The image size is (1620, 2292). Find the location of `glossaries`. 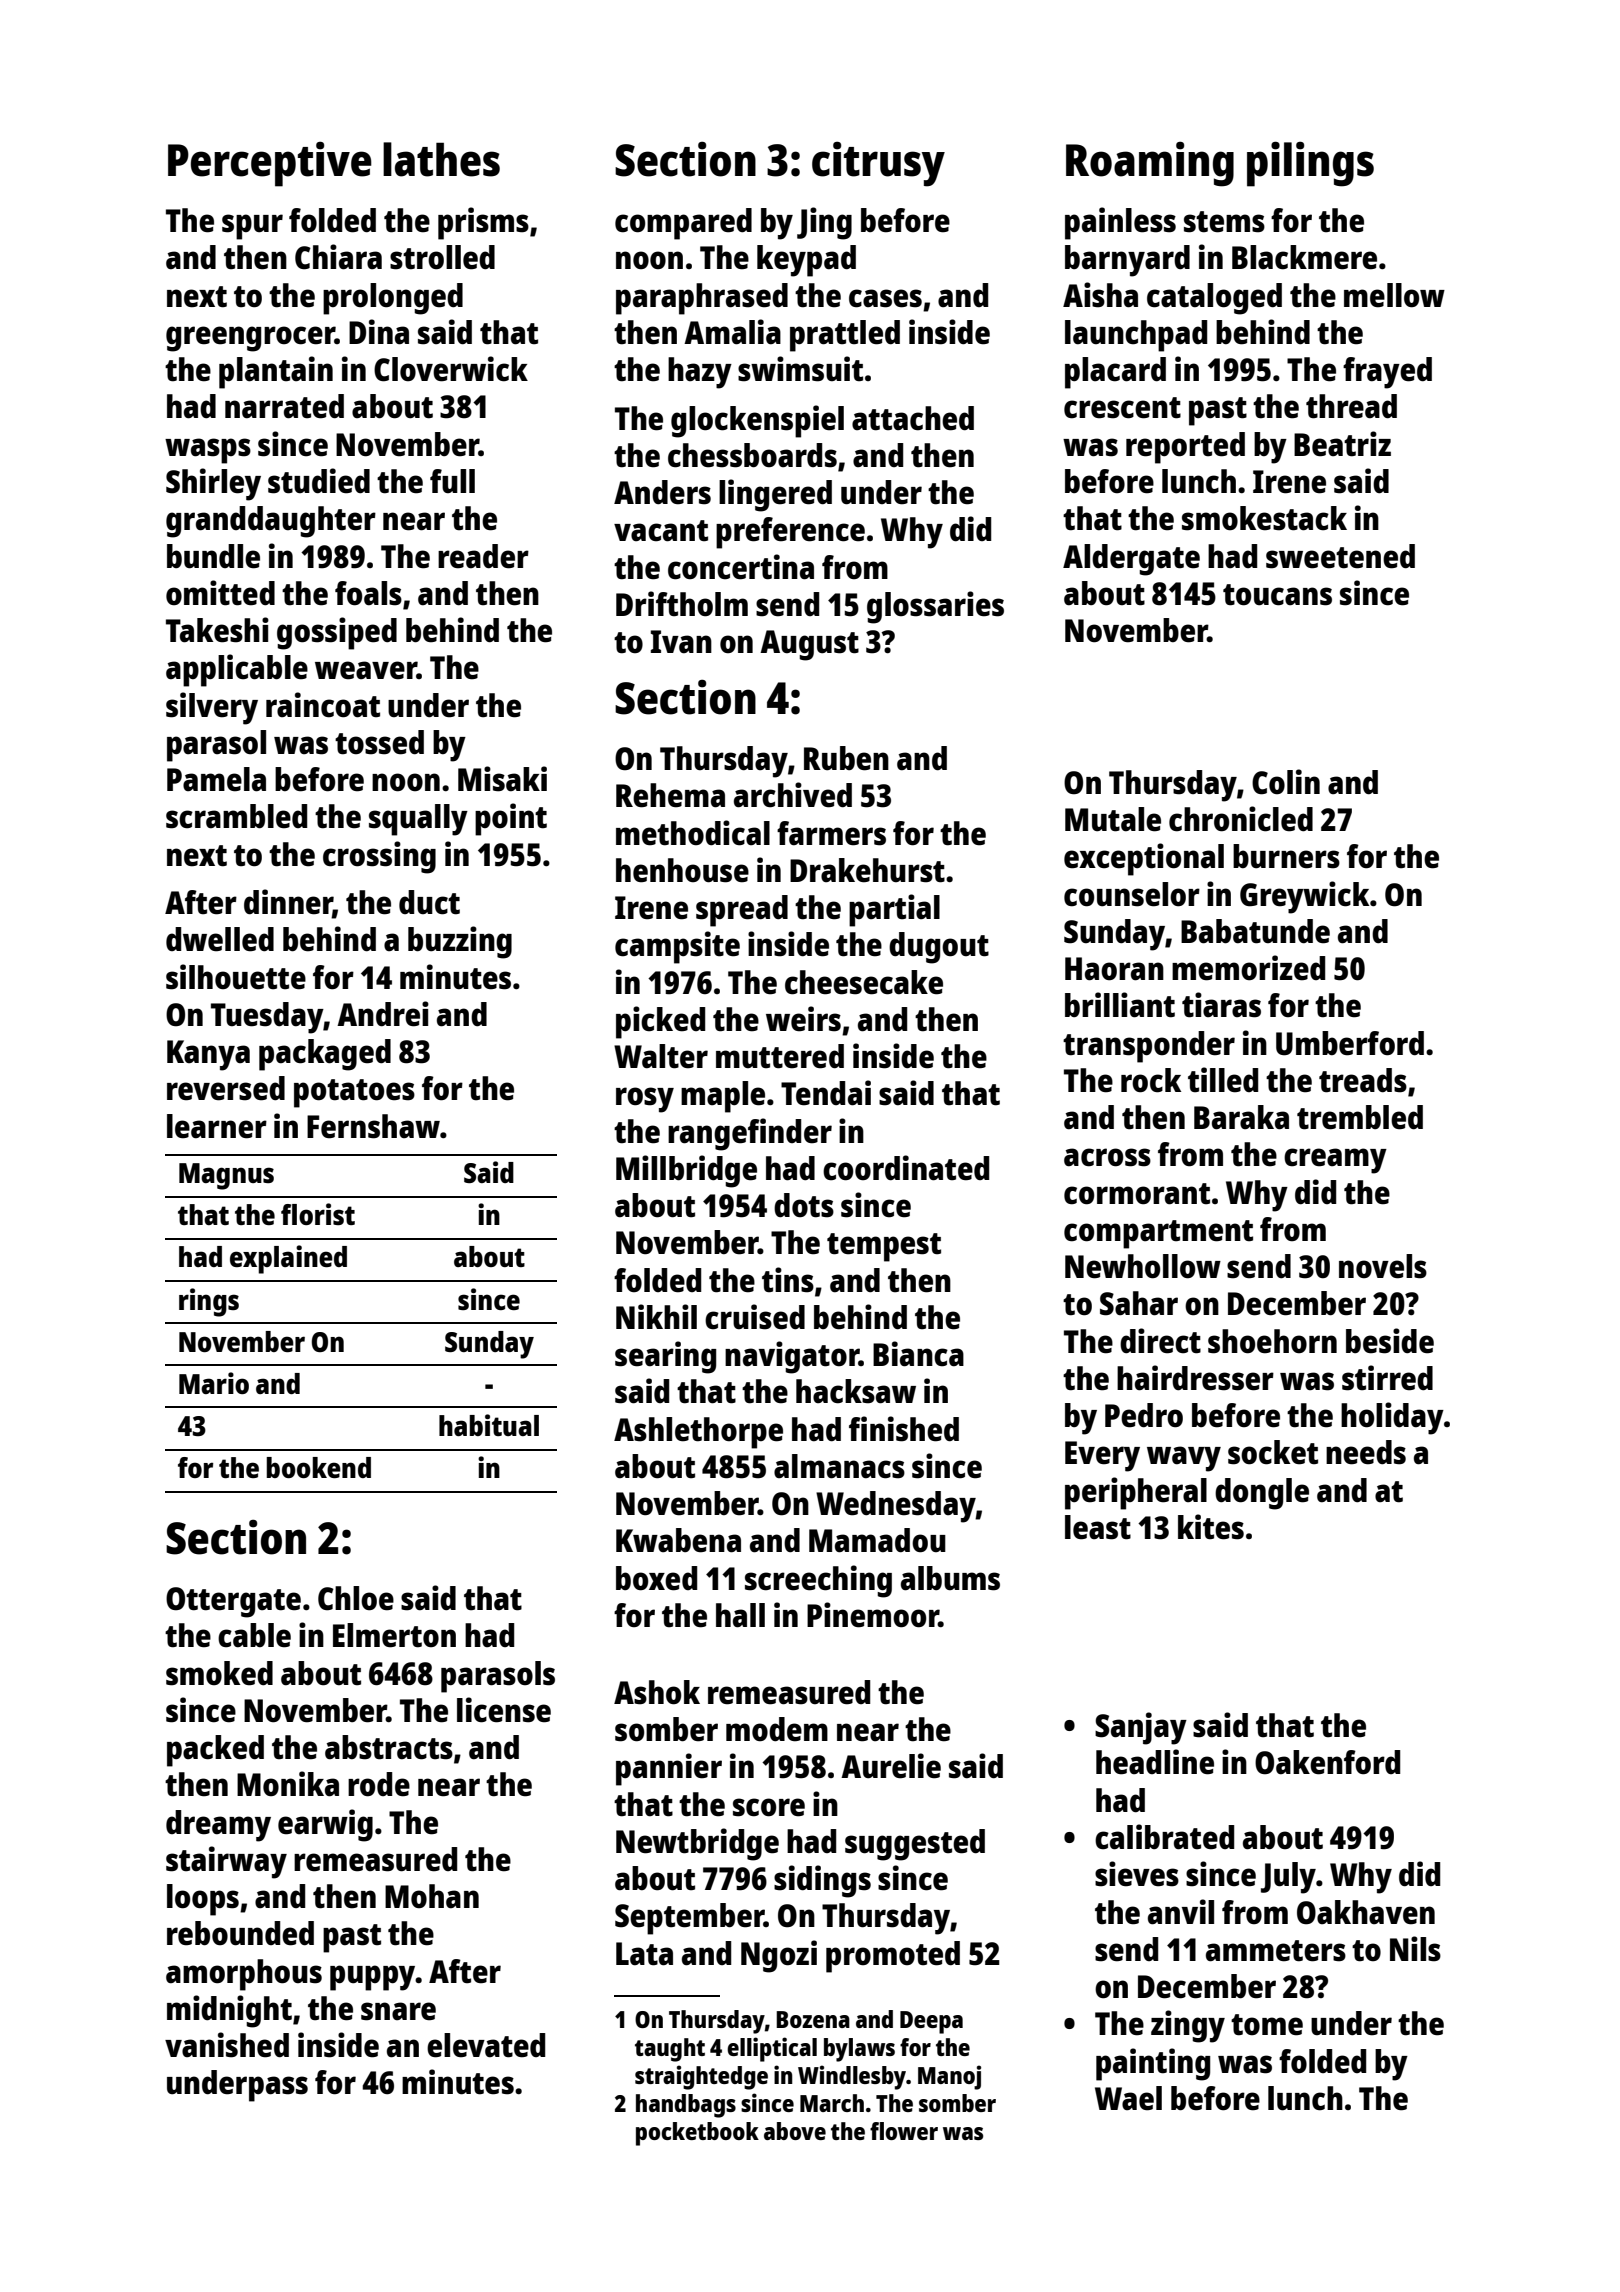

glossaries is located at coordinates (935, 607).
